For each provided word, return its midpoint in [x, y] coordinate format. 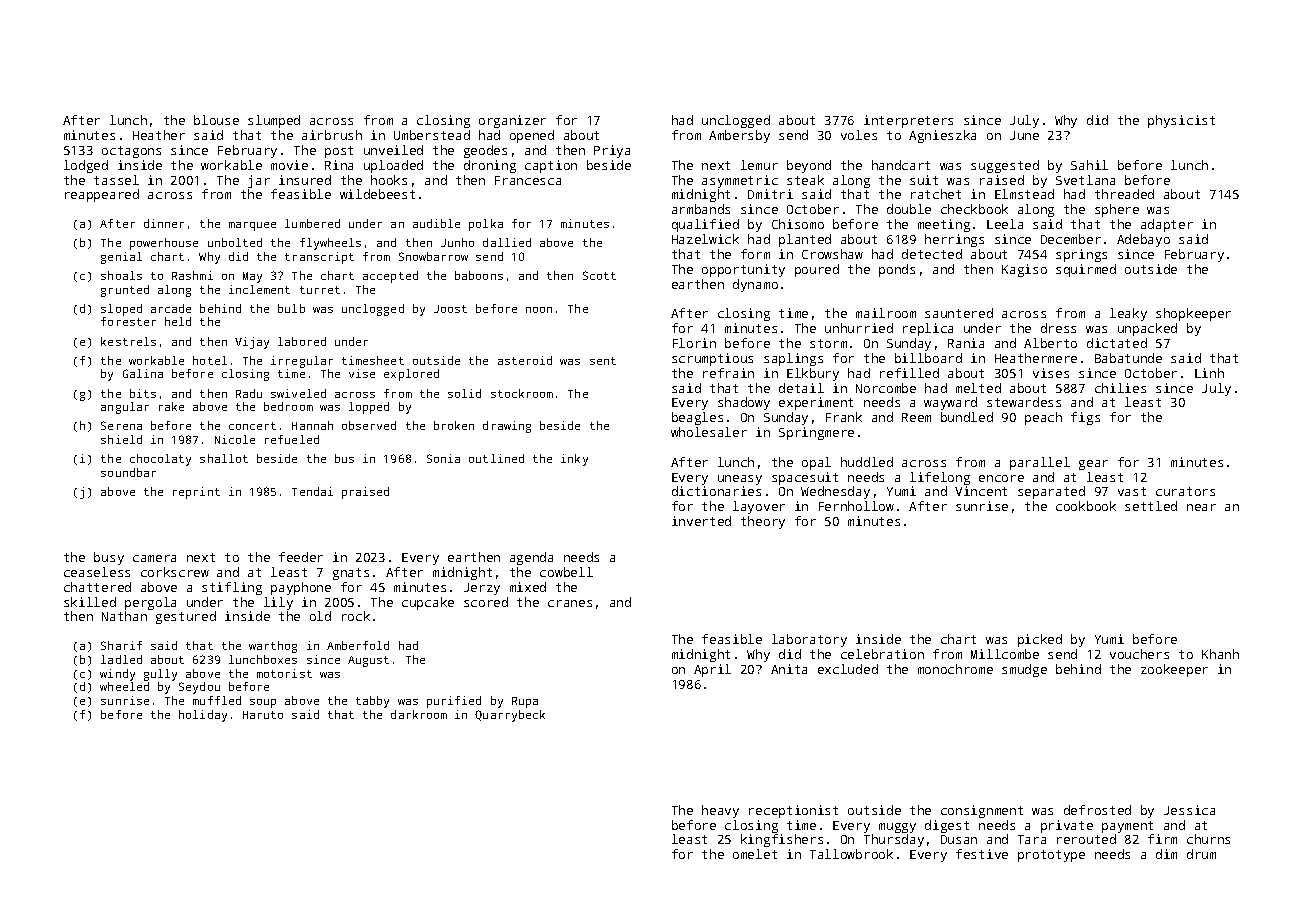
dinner [164, 223]
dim [1166, 854]
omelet [755, 854]
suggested [1005, 166]
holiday [203, 716]
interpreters [908, 121]
